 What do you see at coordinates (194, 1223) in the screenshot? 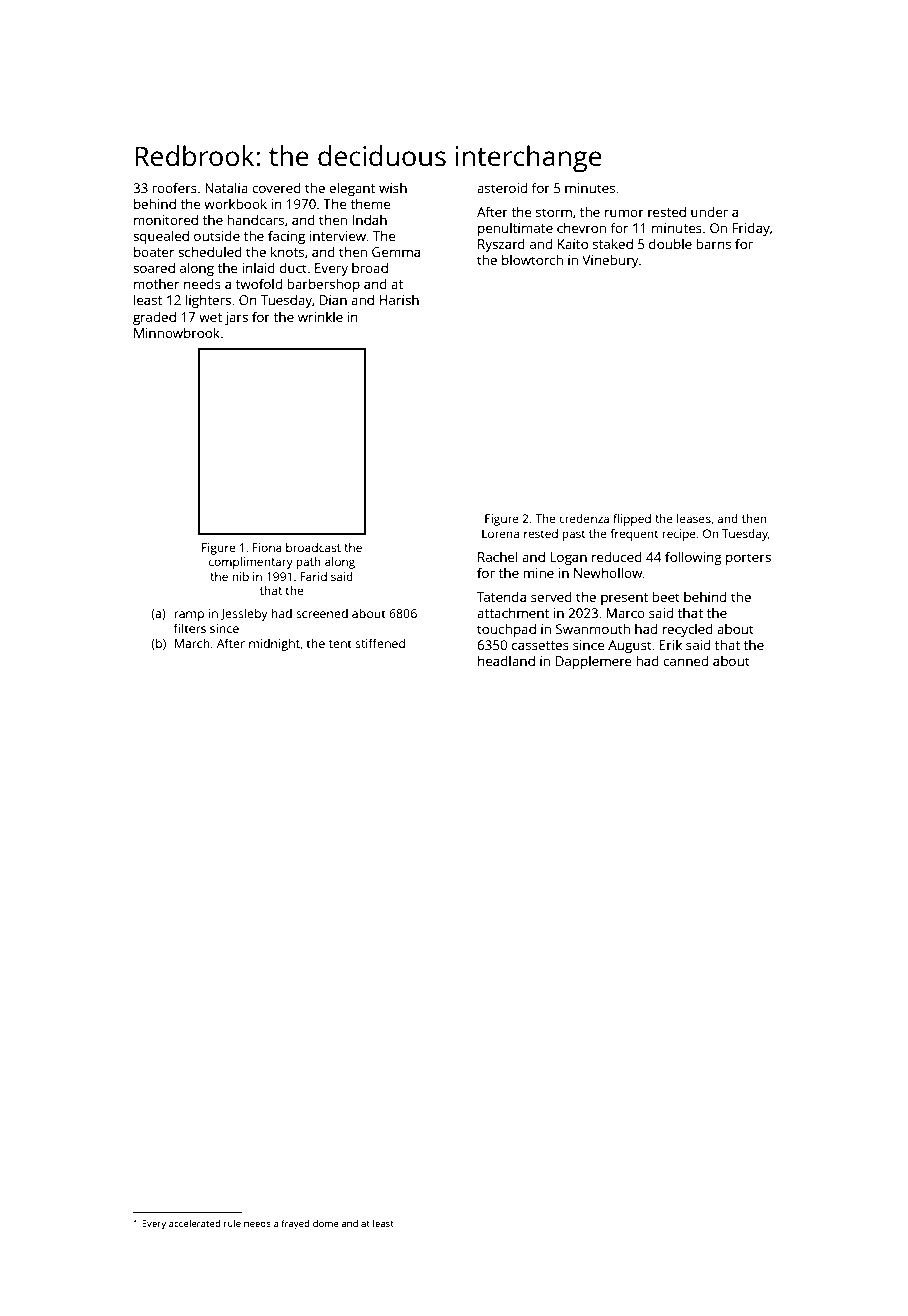
I see `accelerated` at bounding box center [194, 1223].
